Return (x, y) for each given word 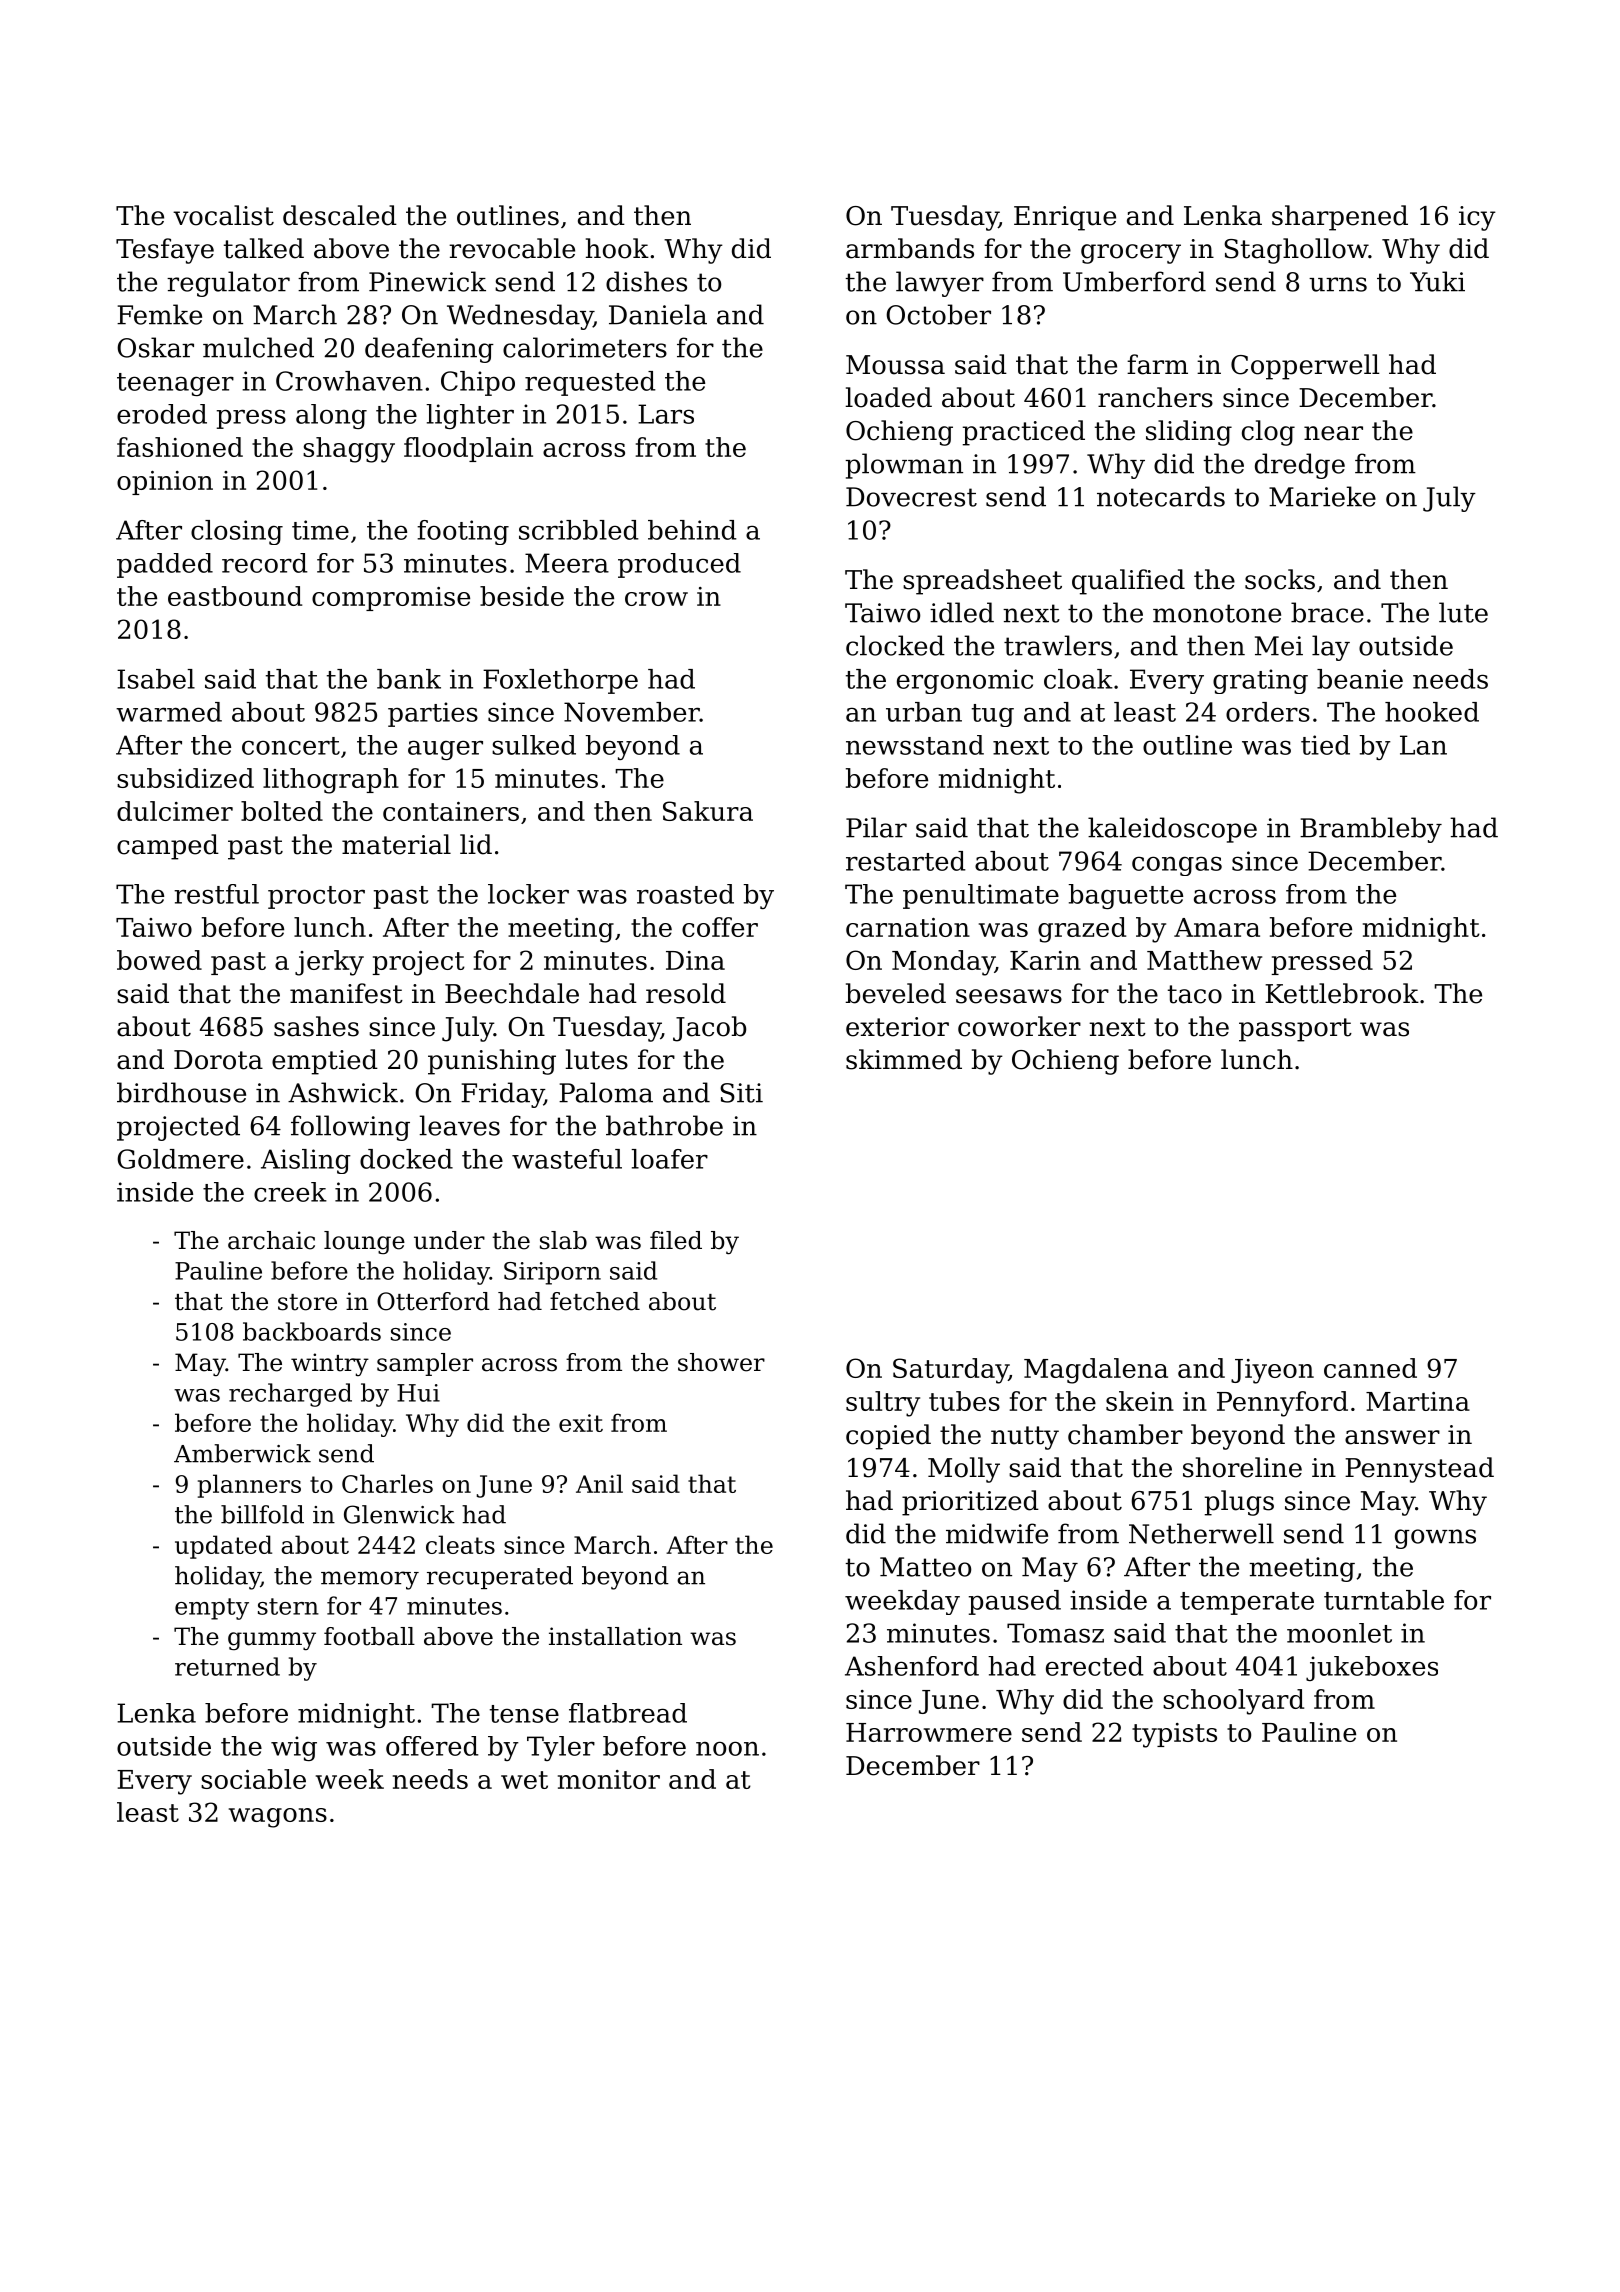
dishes (646, 281)
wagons (278, 1818)
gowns (1435, 1539)
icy (1477, 218)
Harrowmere (929, 1732)
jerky (329, 963)
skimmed (904, 1059)
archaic (271, 1240)
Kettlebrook (1342, 993)
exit (581, 1423)
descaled (340, 215)
